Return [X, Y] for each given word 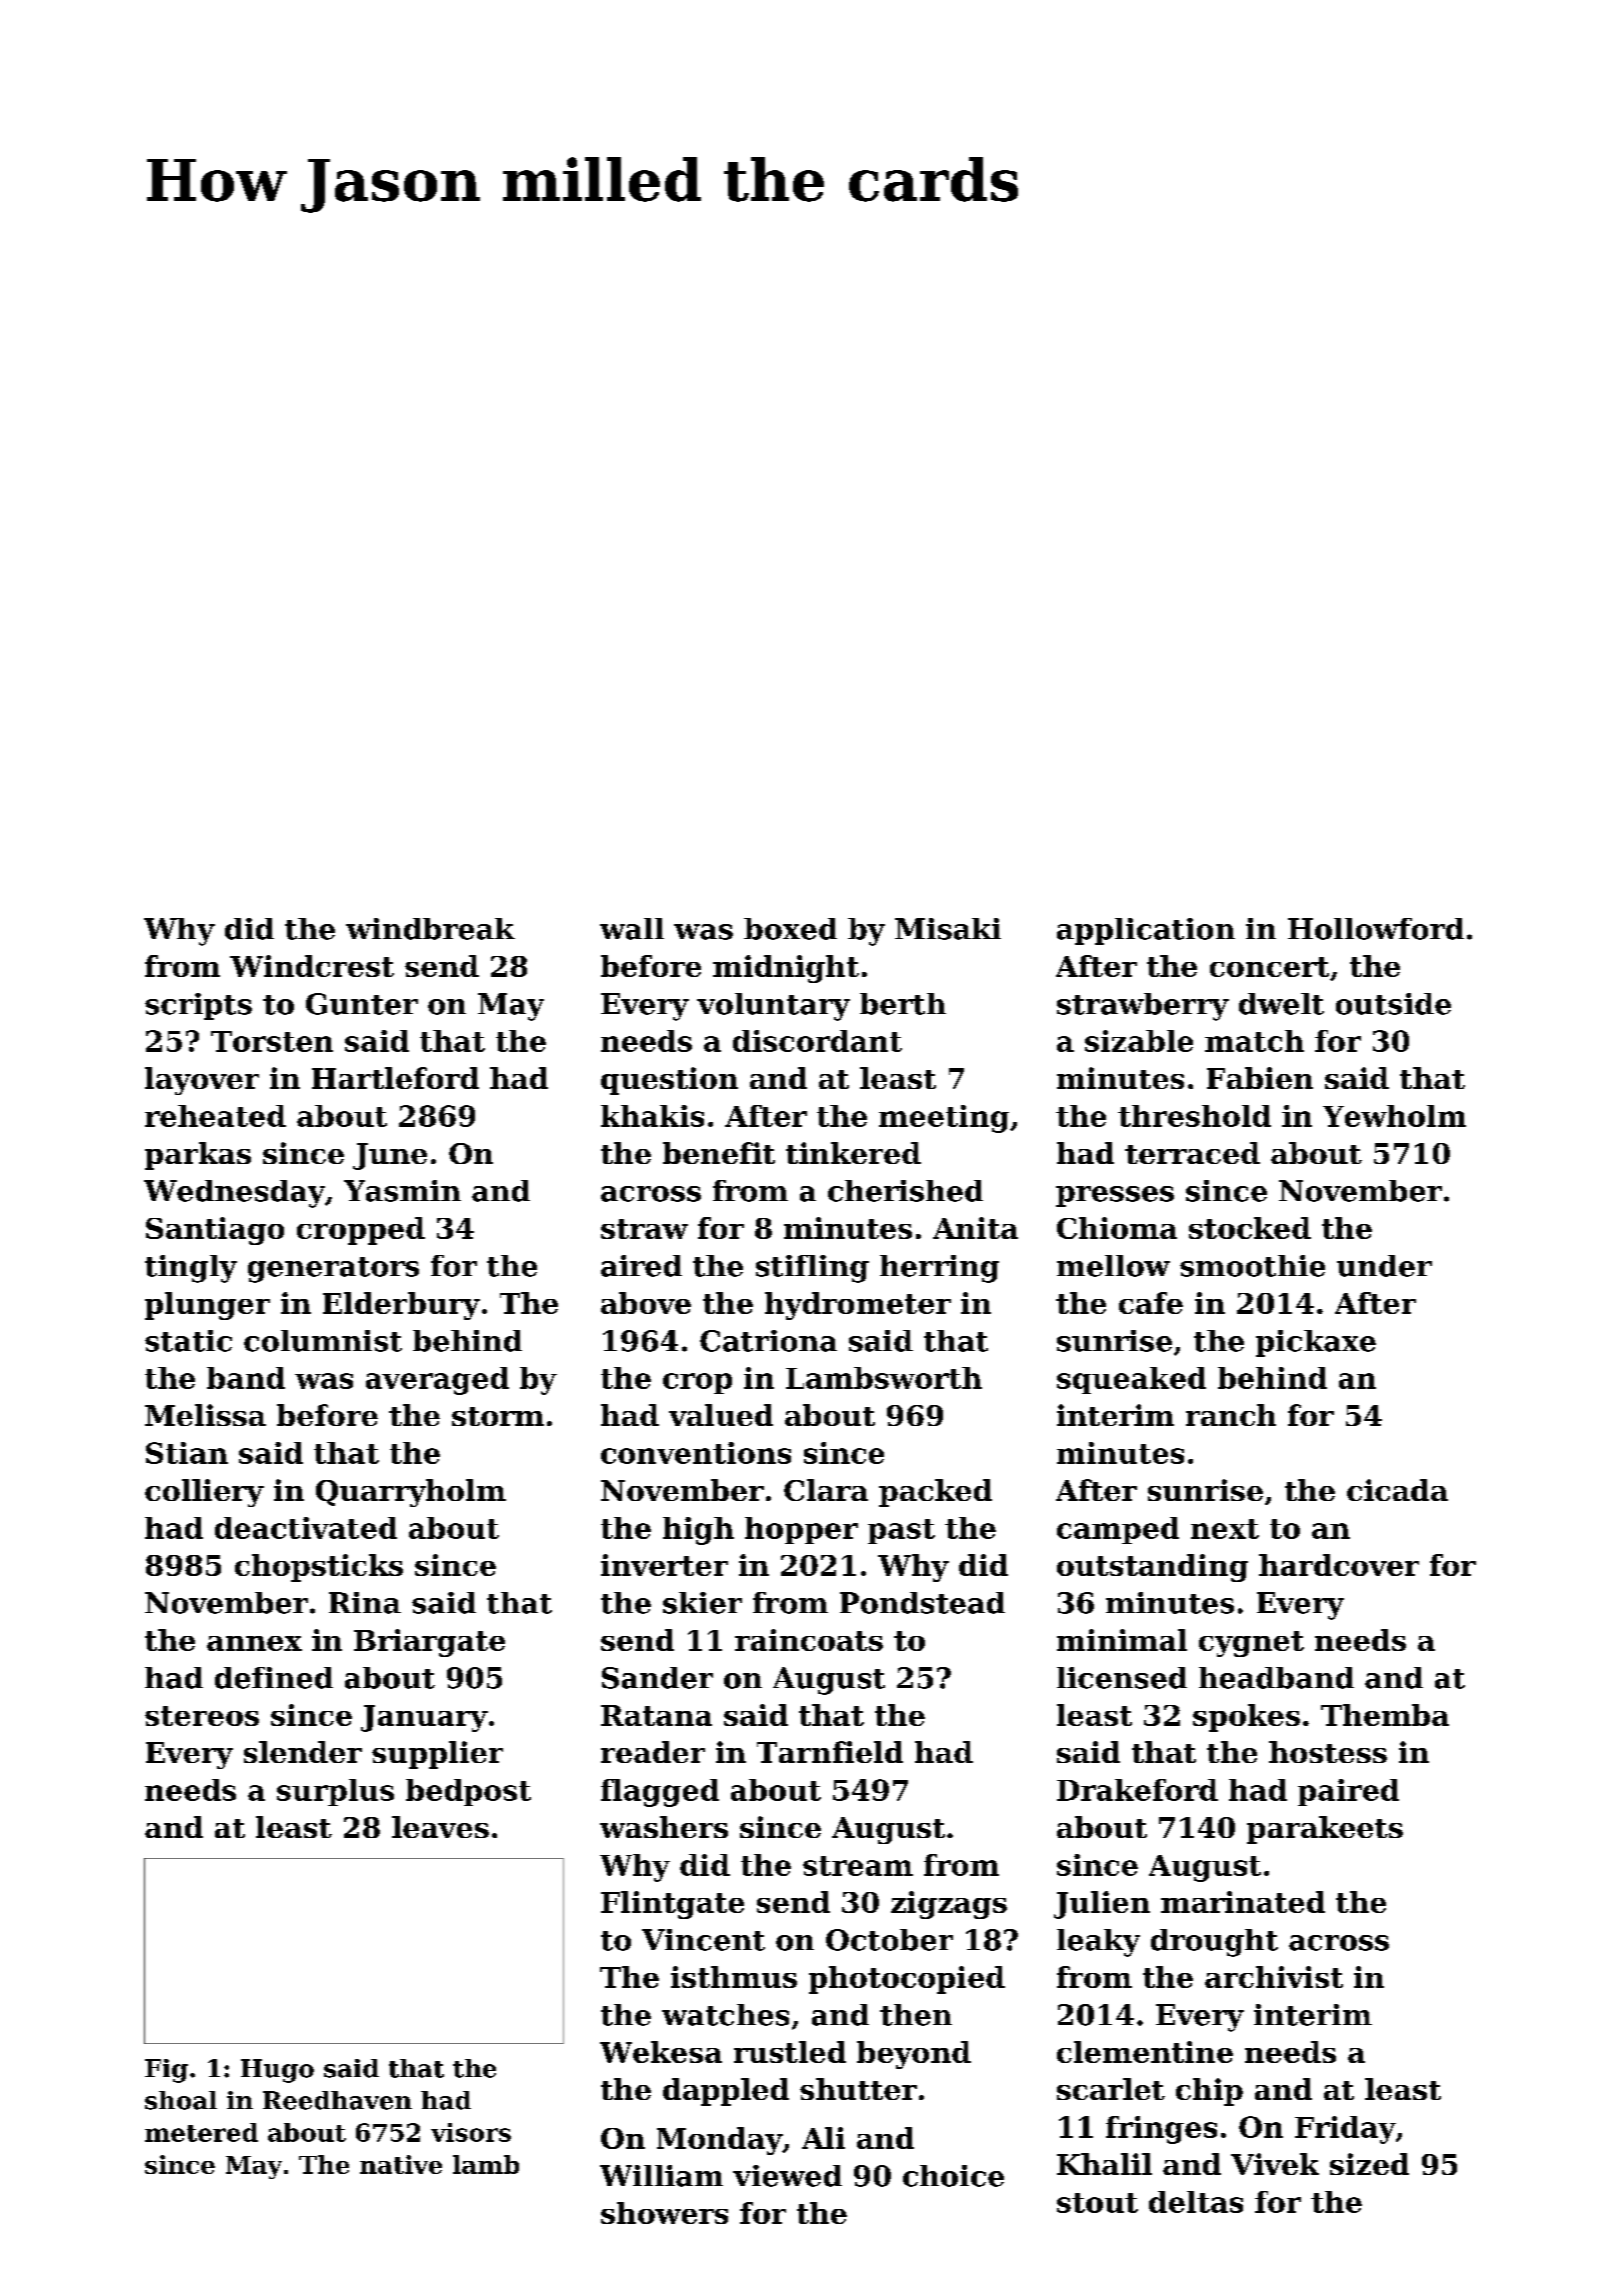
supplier [437, 1755]
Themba [1385, 1715]
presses [1115, 1196]
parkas [198, 1156]
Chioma [1117, 1228]
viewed [787, 2176]
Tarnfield [830, 1752]
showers [664, 2213]
